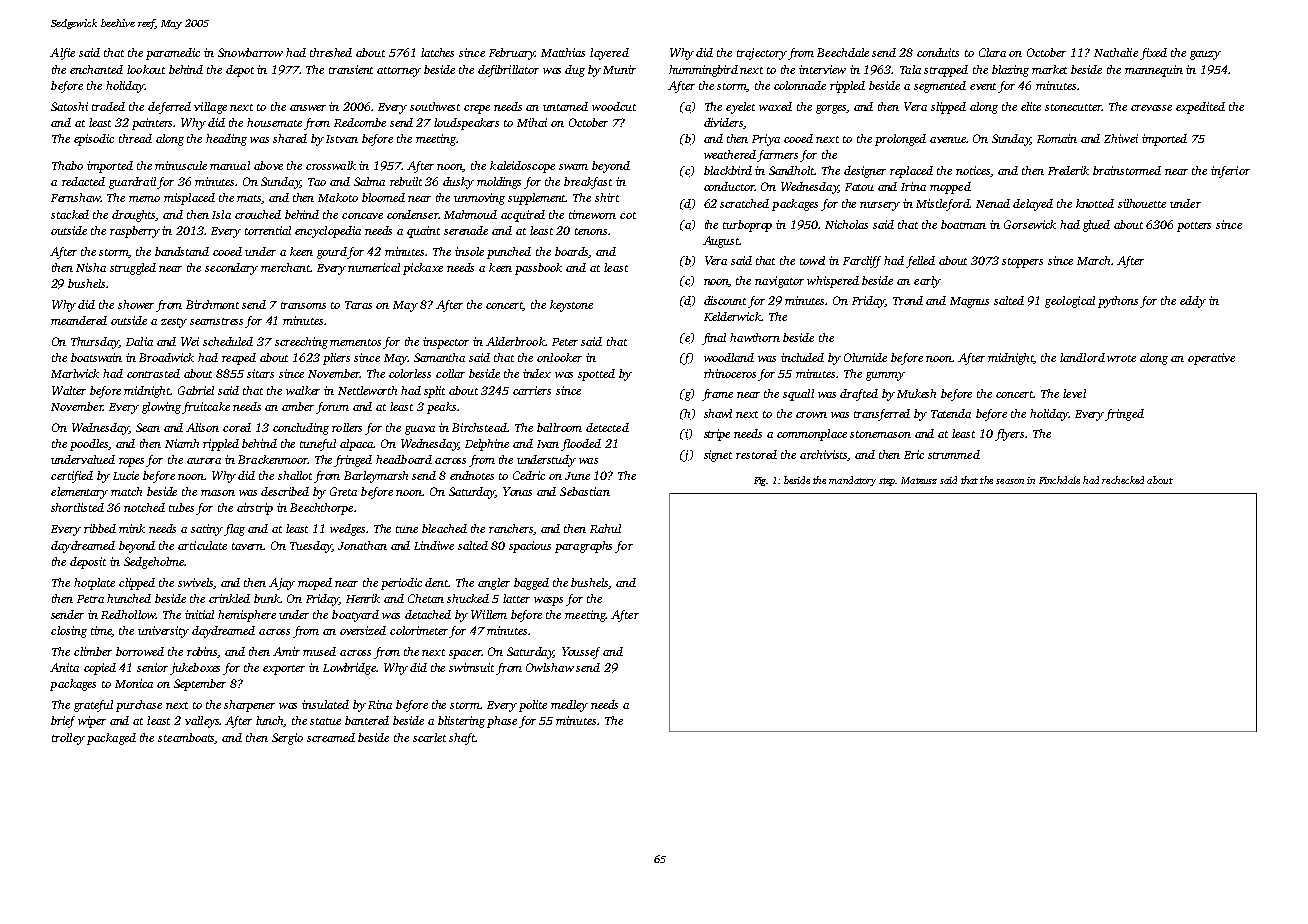  Describe the element at coordinates (458, 183) in the screenshot. I see `dusky` at that location.
